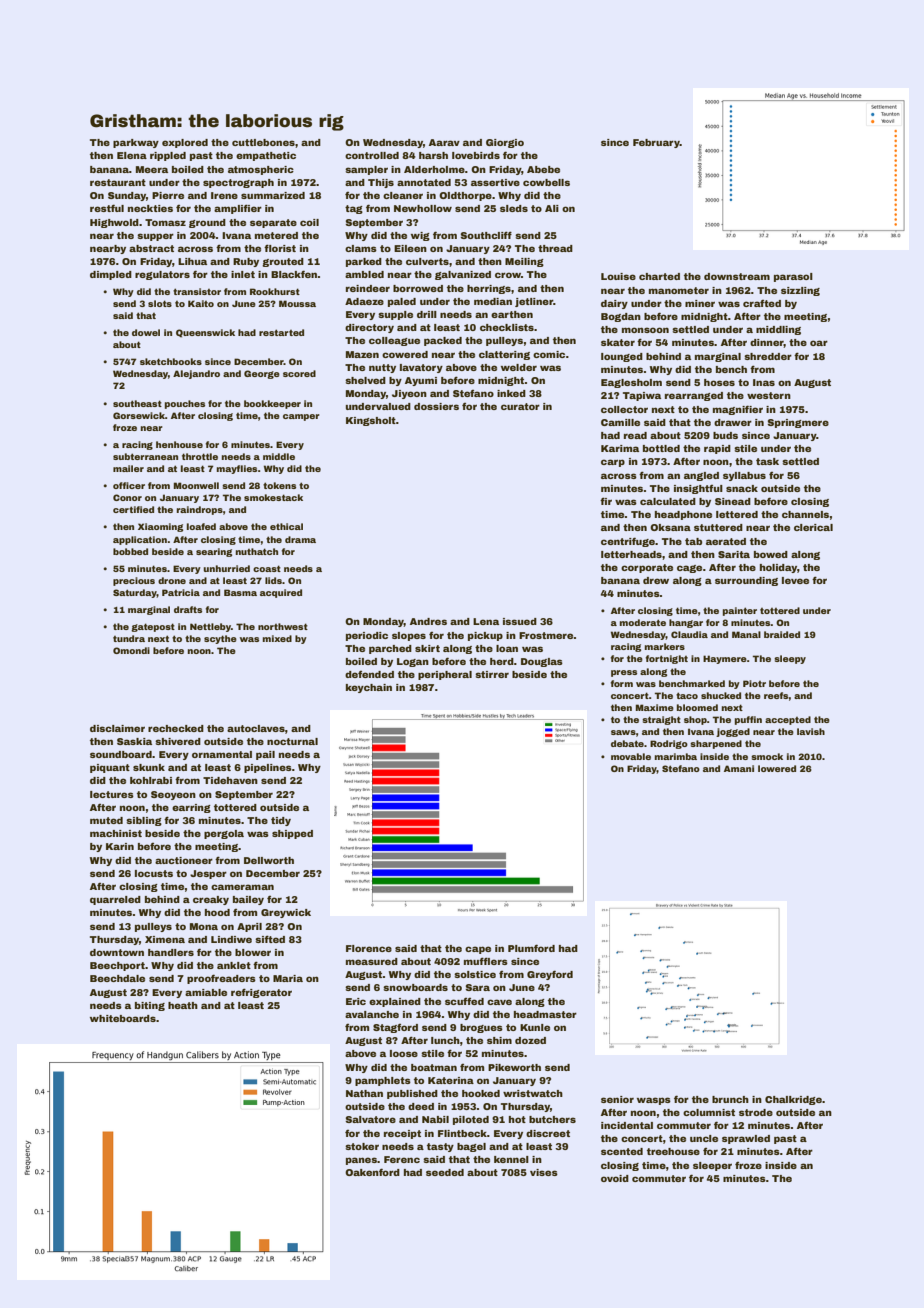 The width and height of the page is (924, 1308). Describe the element at coordinates (261, 993) in the page. I see `refrigerator` at that location.
